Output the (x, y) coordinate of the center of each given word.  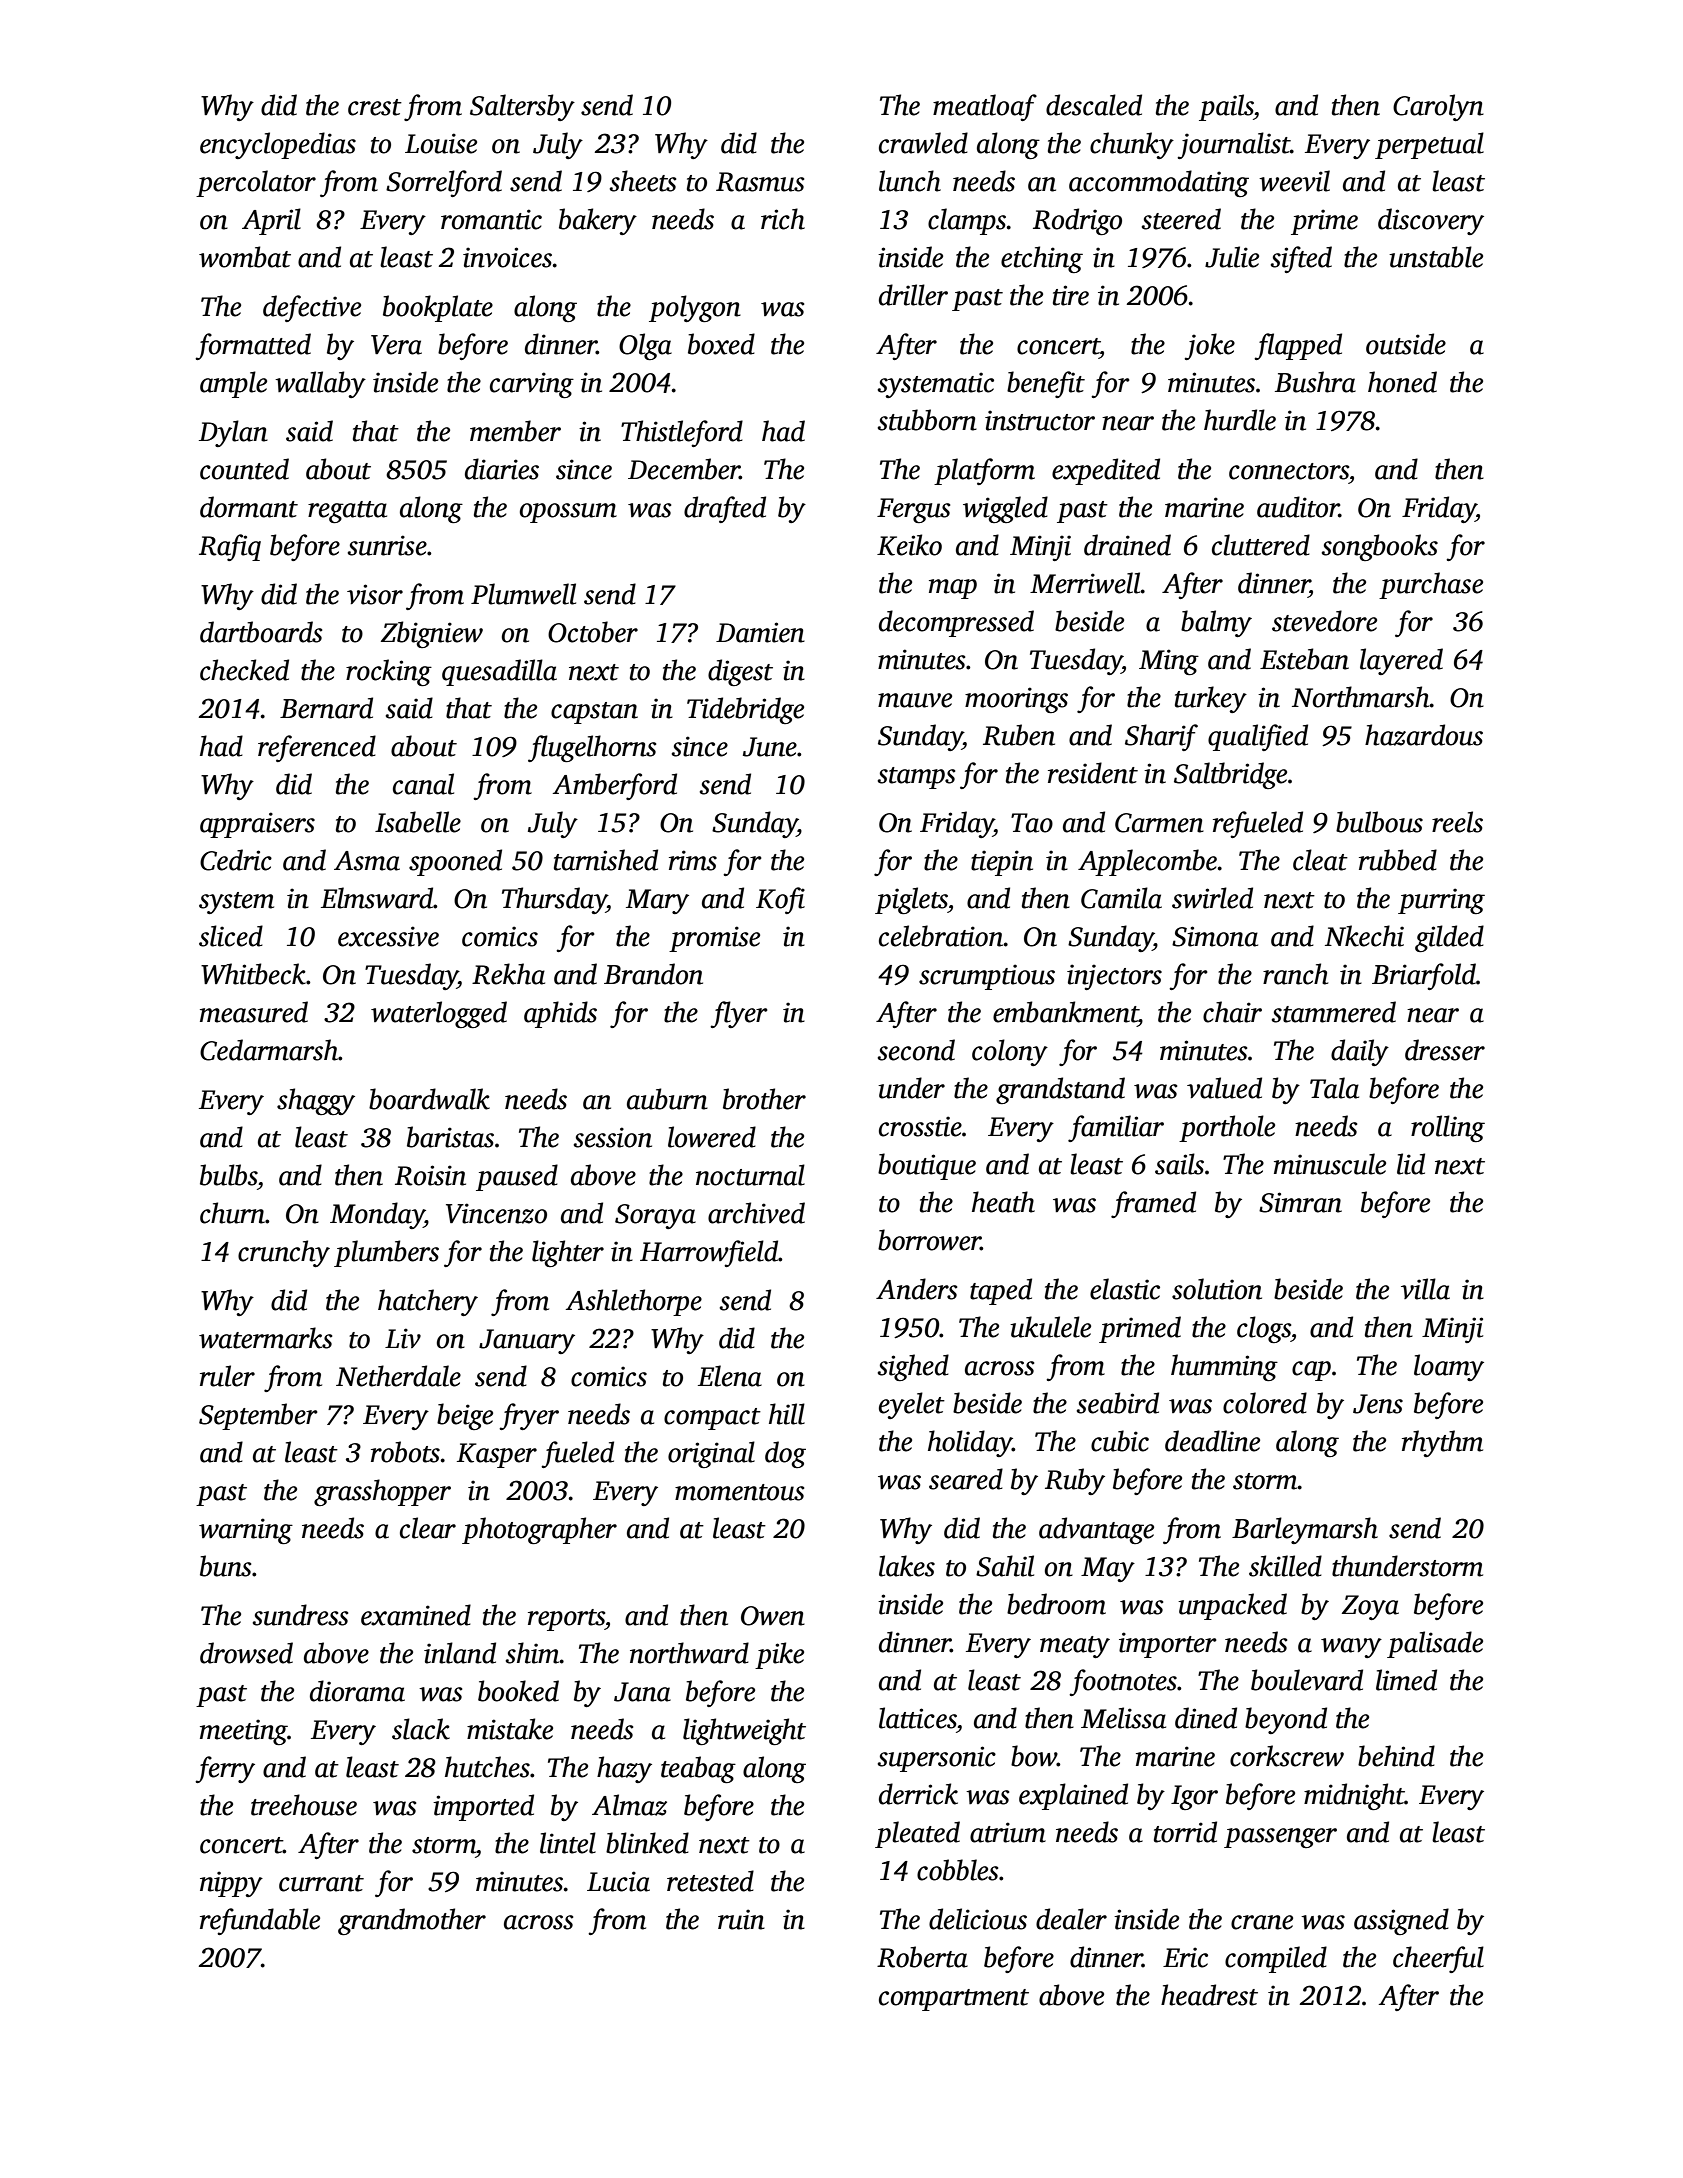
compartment (954, 2000)
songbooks (1379, 547)
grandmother (412, 1921)
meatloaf (985, 107)
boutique (927, 1166)
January (527, 1341)
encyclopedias (278, 145)
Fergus (913, 510)
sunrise (387, 545)
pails (1226, 107)
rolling (1448, 1128)
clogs (1264, 1329)
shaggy (316, 1101)
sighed (913, 1367)
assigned (1401, 1921)
